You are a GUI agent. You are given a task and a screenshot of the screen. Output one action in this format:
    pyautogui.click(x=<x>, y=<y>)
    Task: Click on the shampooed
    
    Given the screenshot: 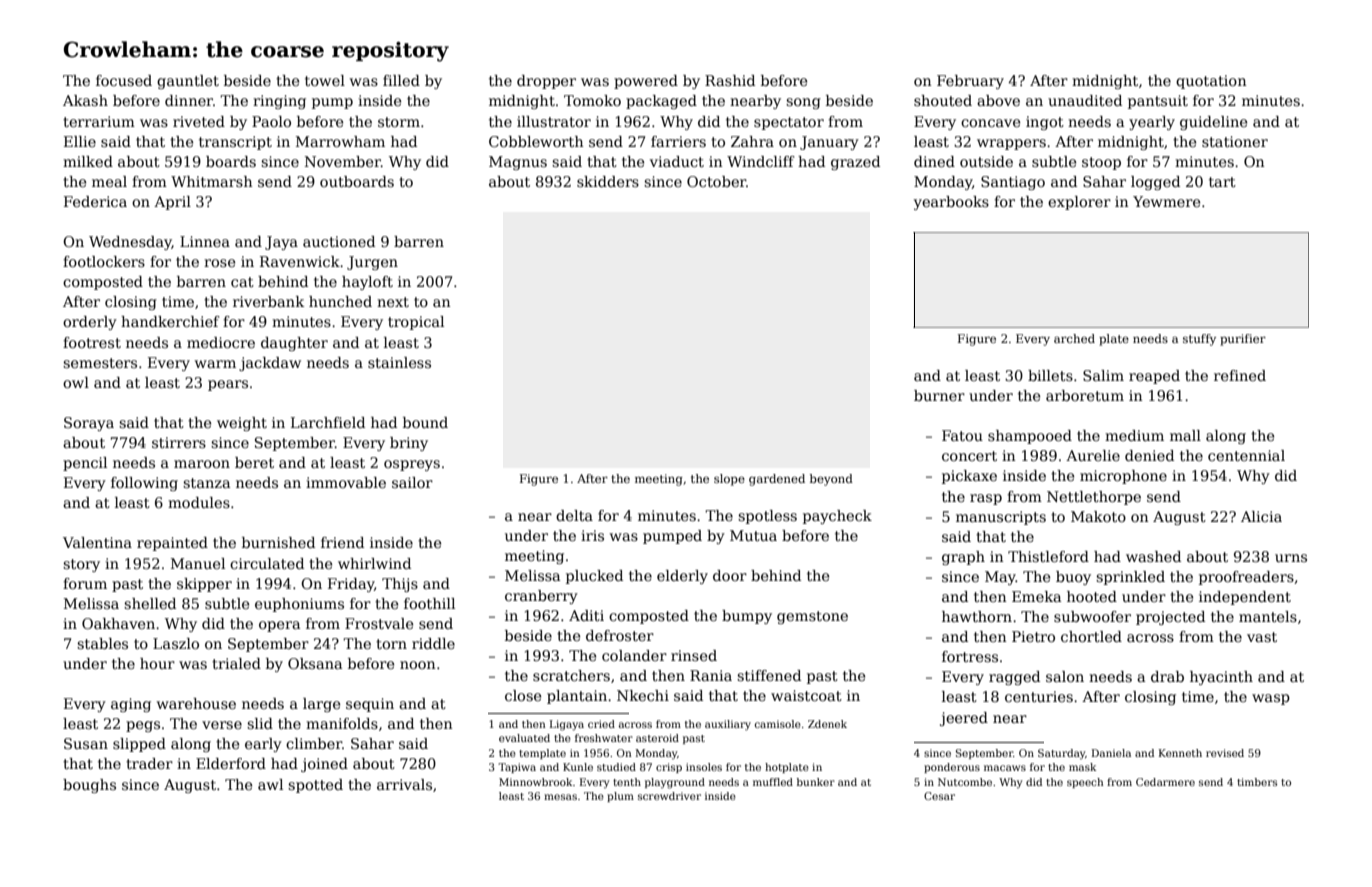 What is the action you would take?
    pyautogui.click(x=1030, y=437)
